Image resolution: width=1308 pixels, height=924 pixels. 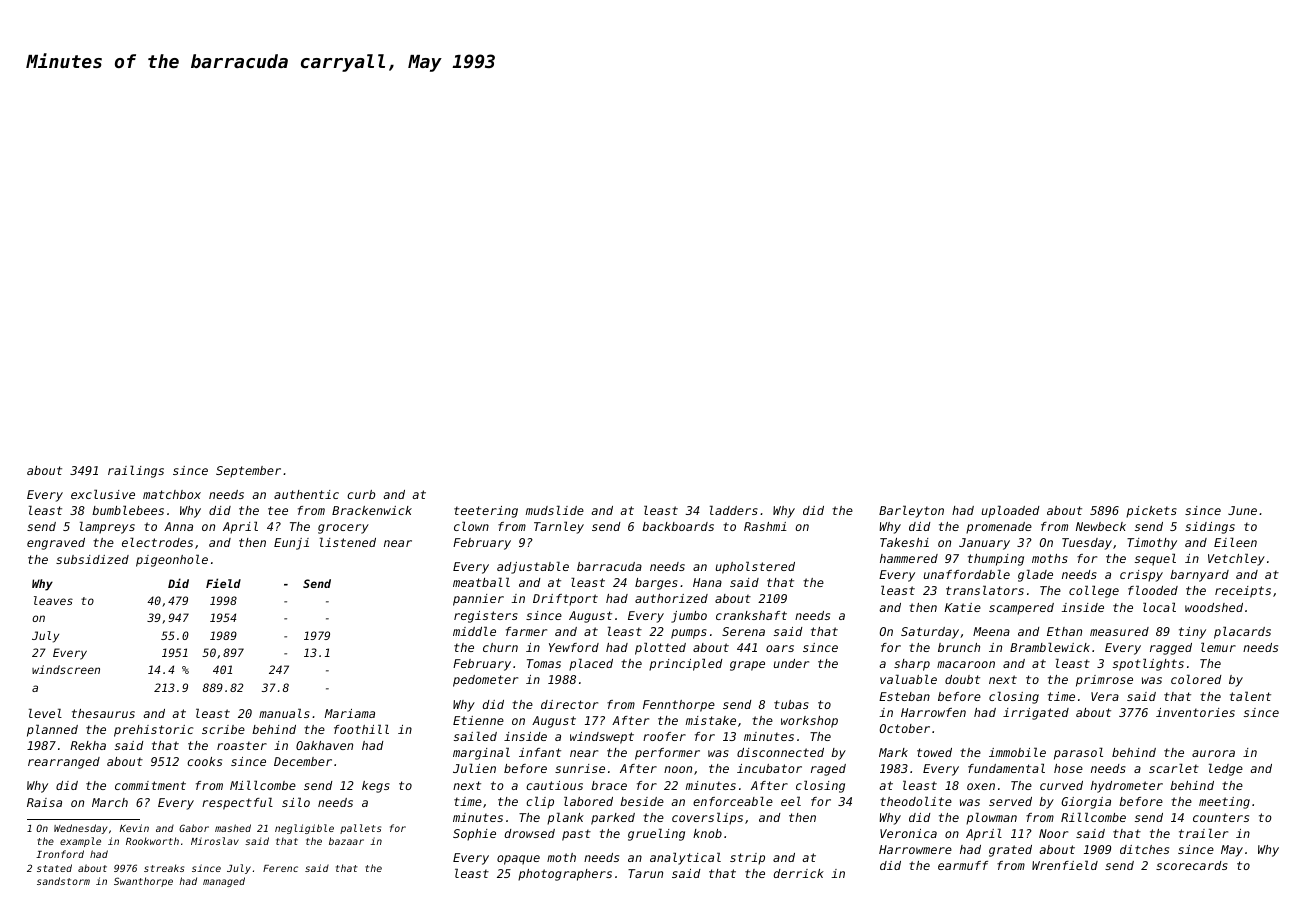 I want to click on backboards, so click(x=678, y=526).
